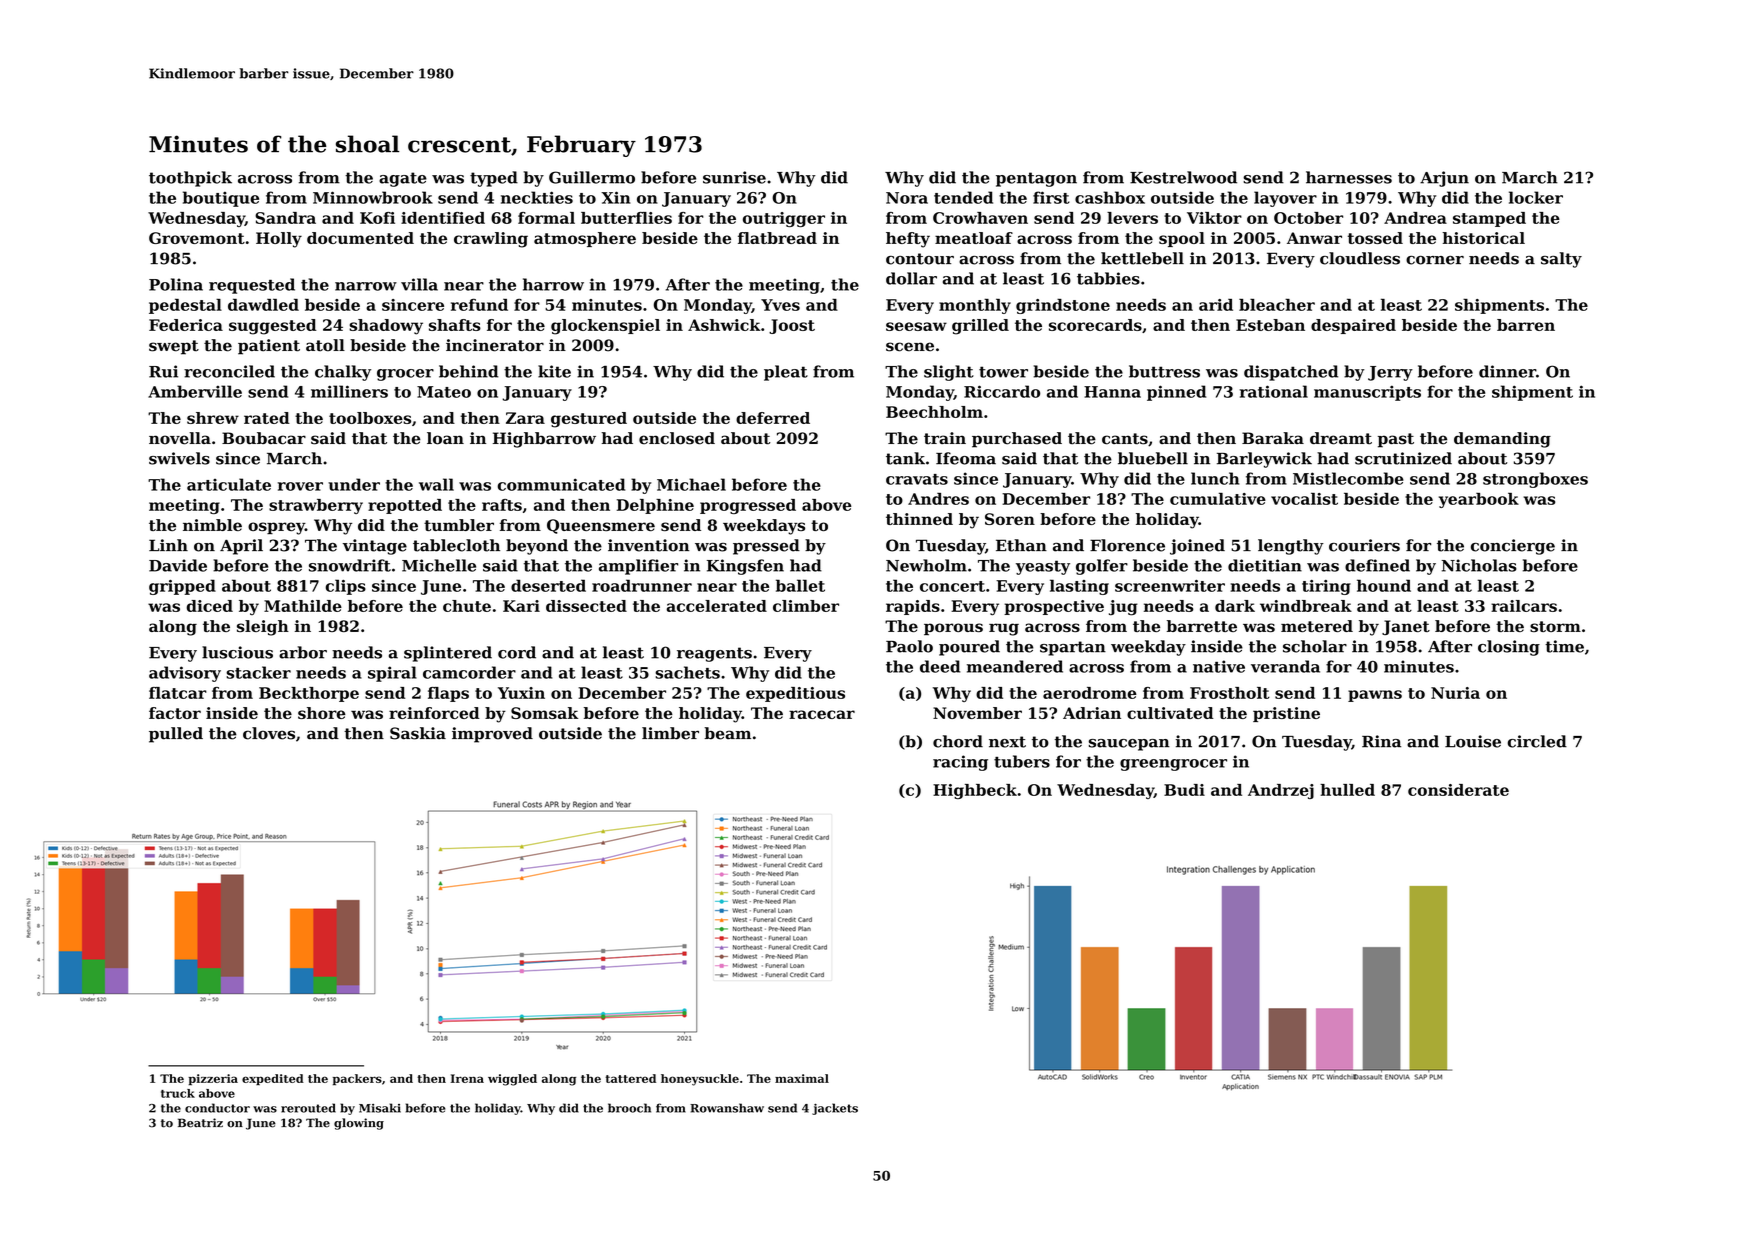  What do you see at coordinates (213, 418) in the screenshot?
I see `shrew` at bounding box center [213, 418].
